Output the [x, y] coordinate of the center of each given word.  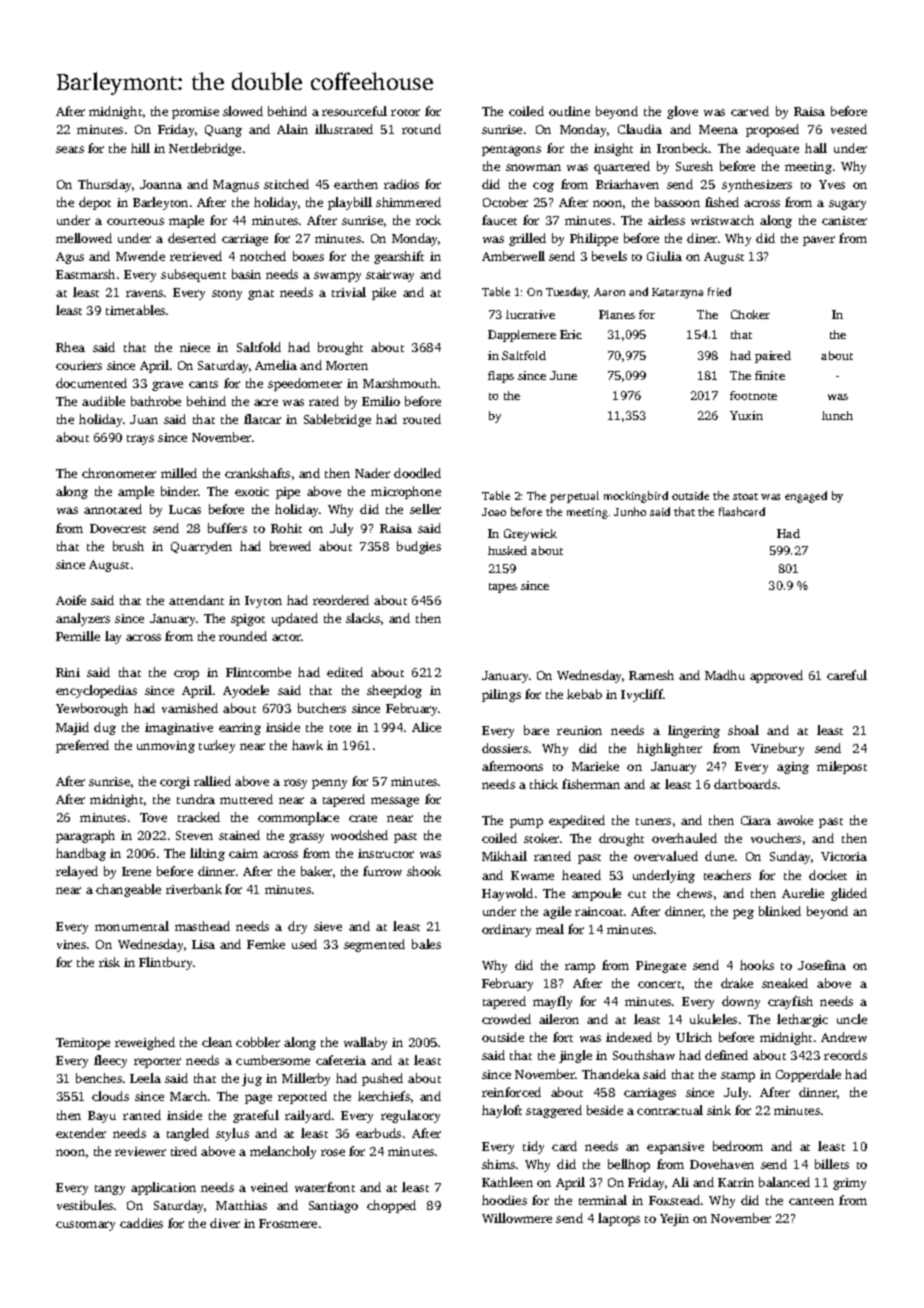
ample [136, 492]
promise [195, 113]
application [163, 1188]
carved [750, 111]
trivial [349, 292]
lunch [837, 415]
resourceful [354, 111]
